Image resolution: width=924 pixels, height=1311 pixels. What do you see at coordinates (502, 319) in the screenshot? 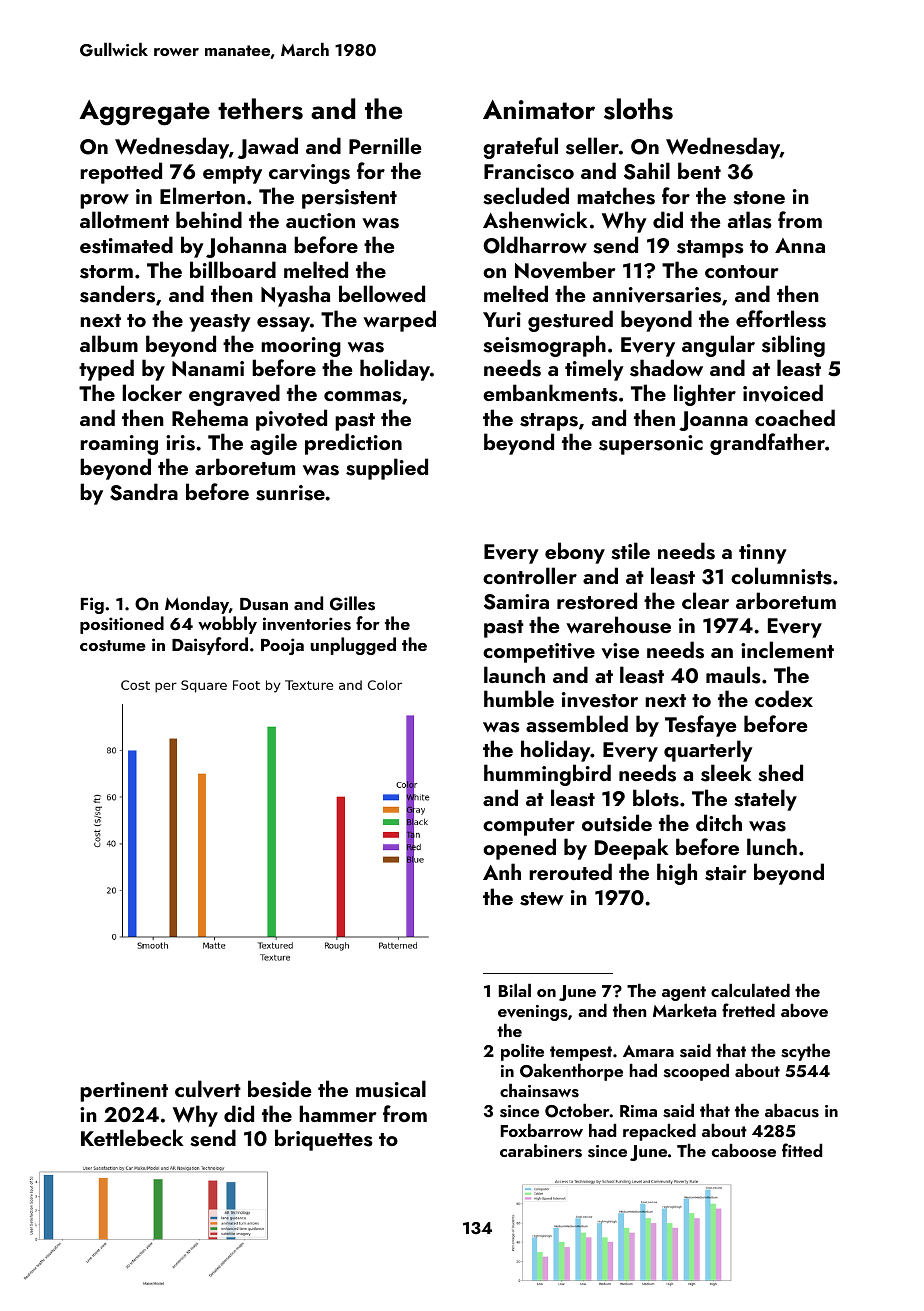
I see `Yuri` at bounding box center [502, 319].
